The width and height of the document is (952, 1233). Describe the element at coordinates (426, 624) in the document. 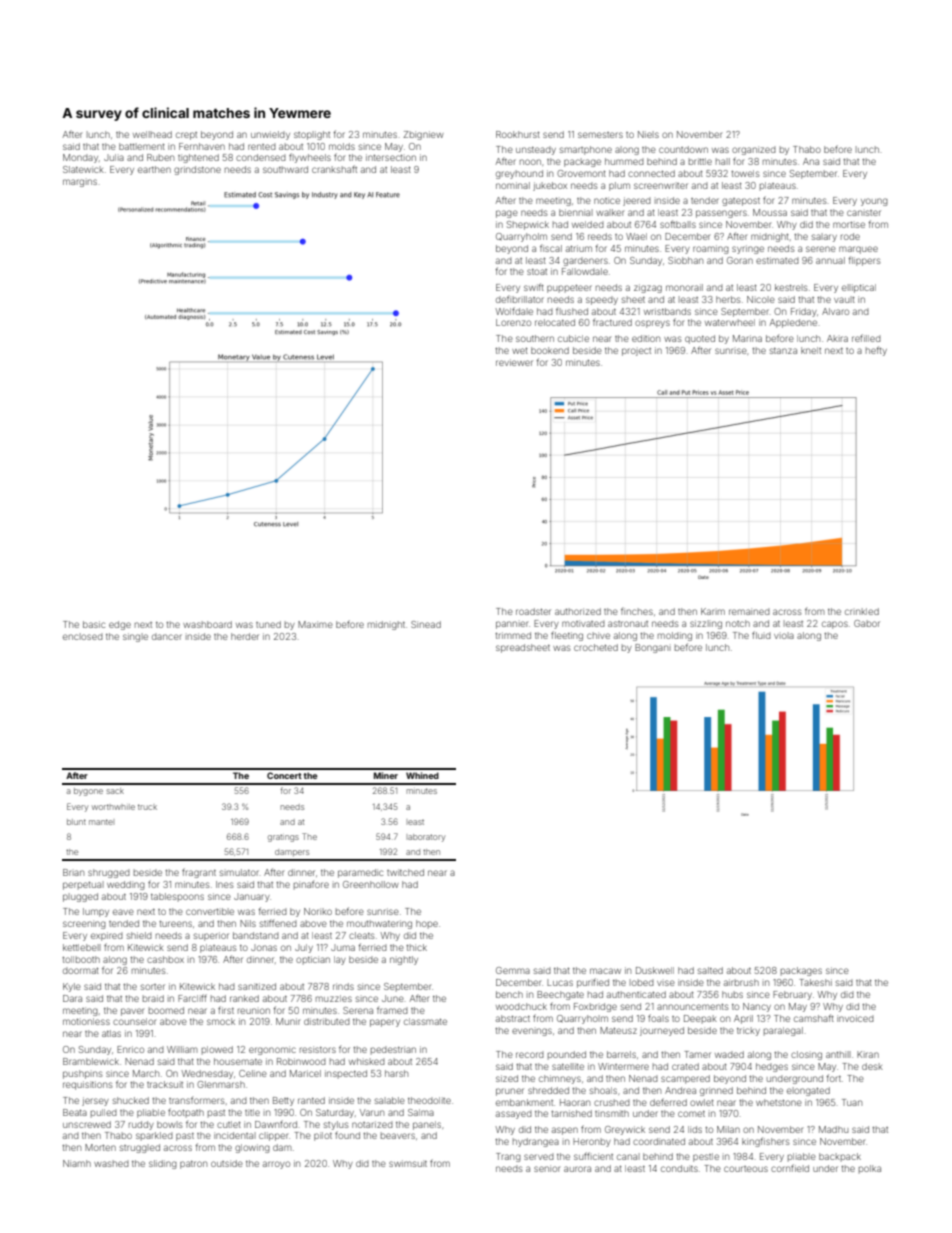

I see `Sinead` at that location.
